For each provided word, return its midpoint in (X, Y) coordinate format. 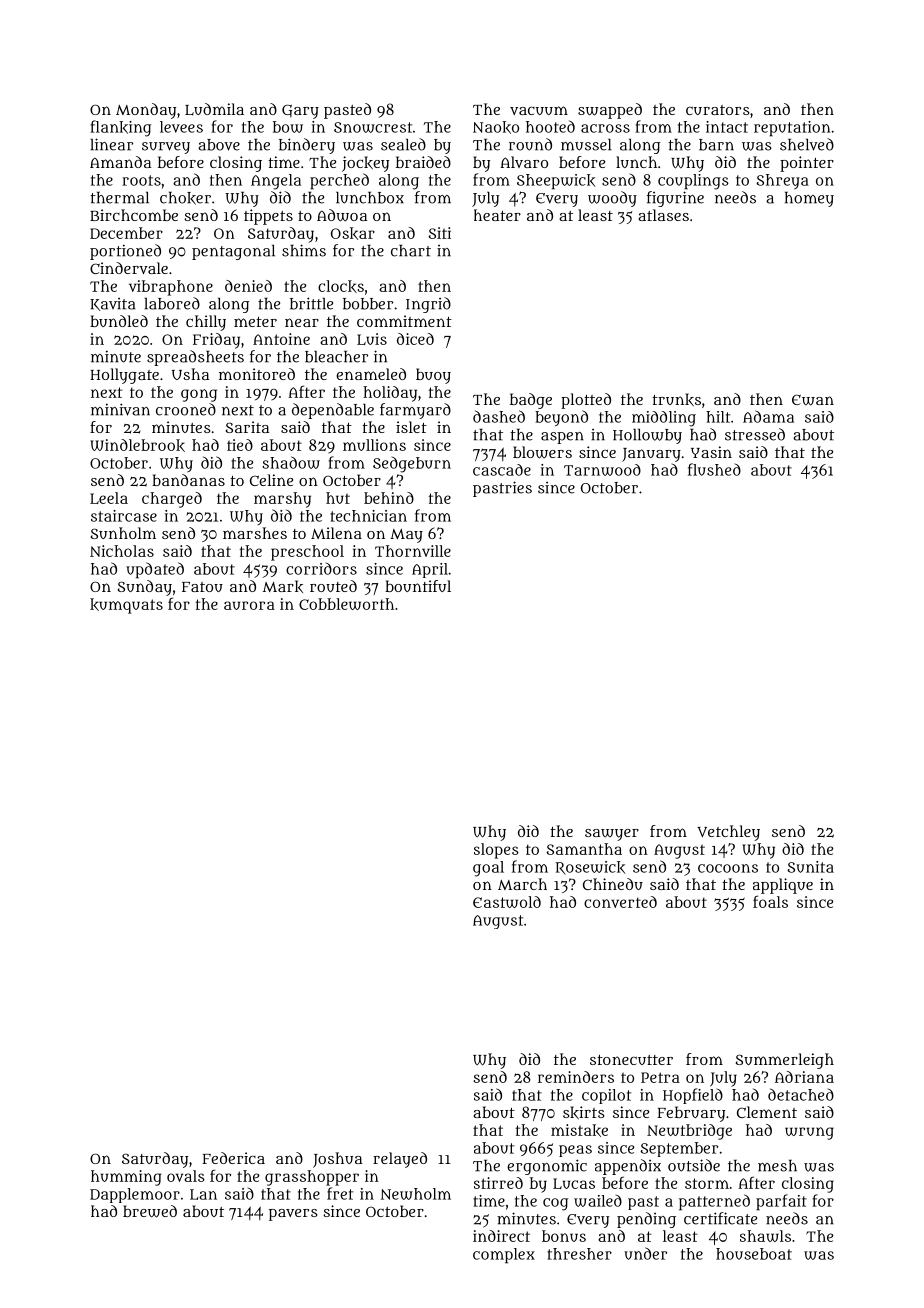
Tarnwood (602, 470)
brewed (150, 1211)
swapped (610, 111)
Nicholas (122, 551)
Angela (276, 182)
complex (504, 1256)
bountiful (418, 586)
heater (497, 215)
